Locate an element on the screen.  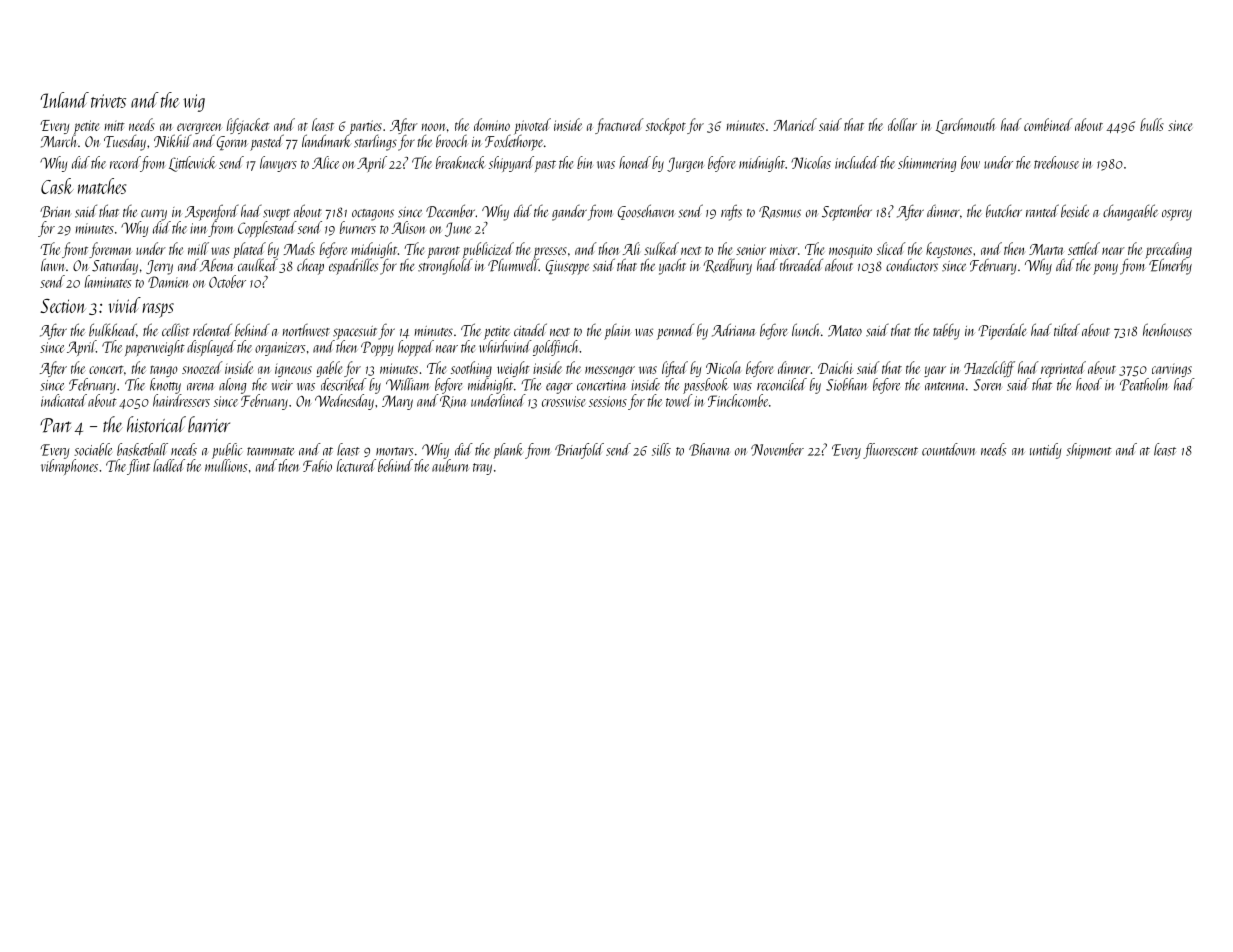
vibraphones is located at coordinates (69, 467).
